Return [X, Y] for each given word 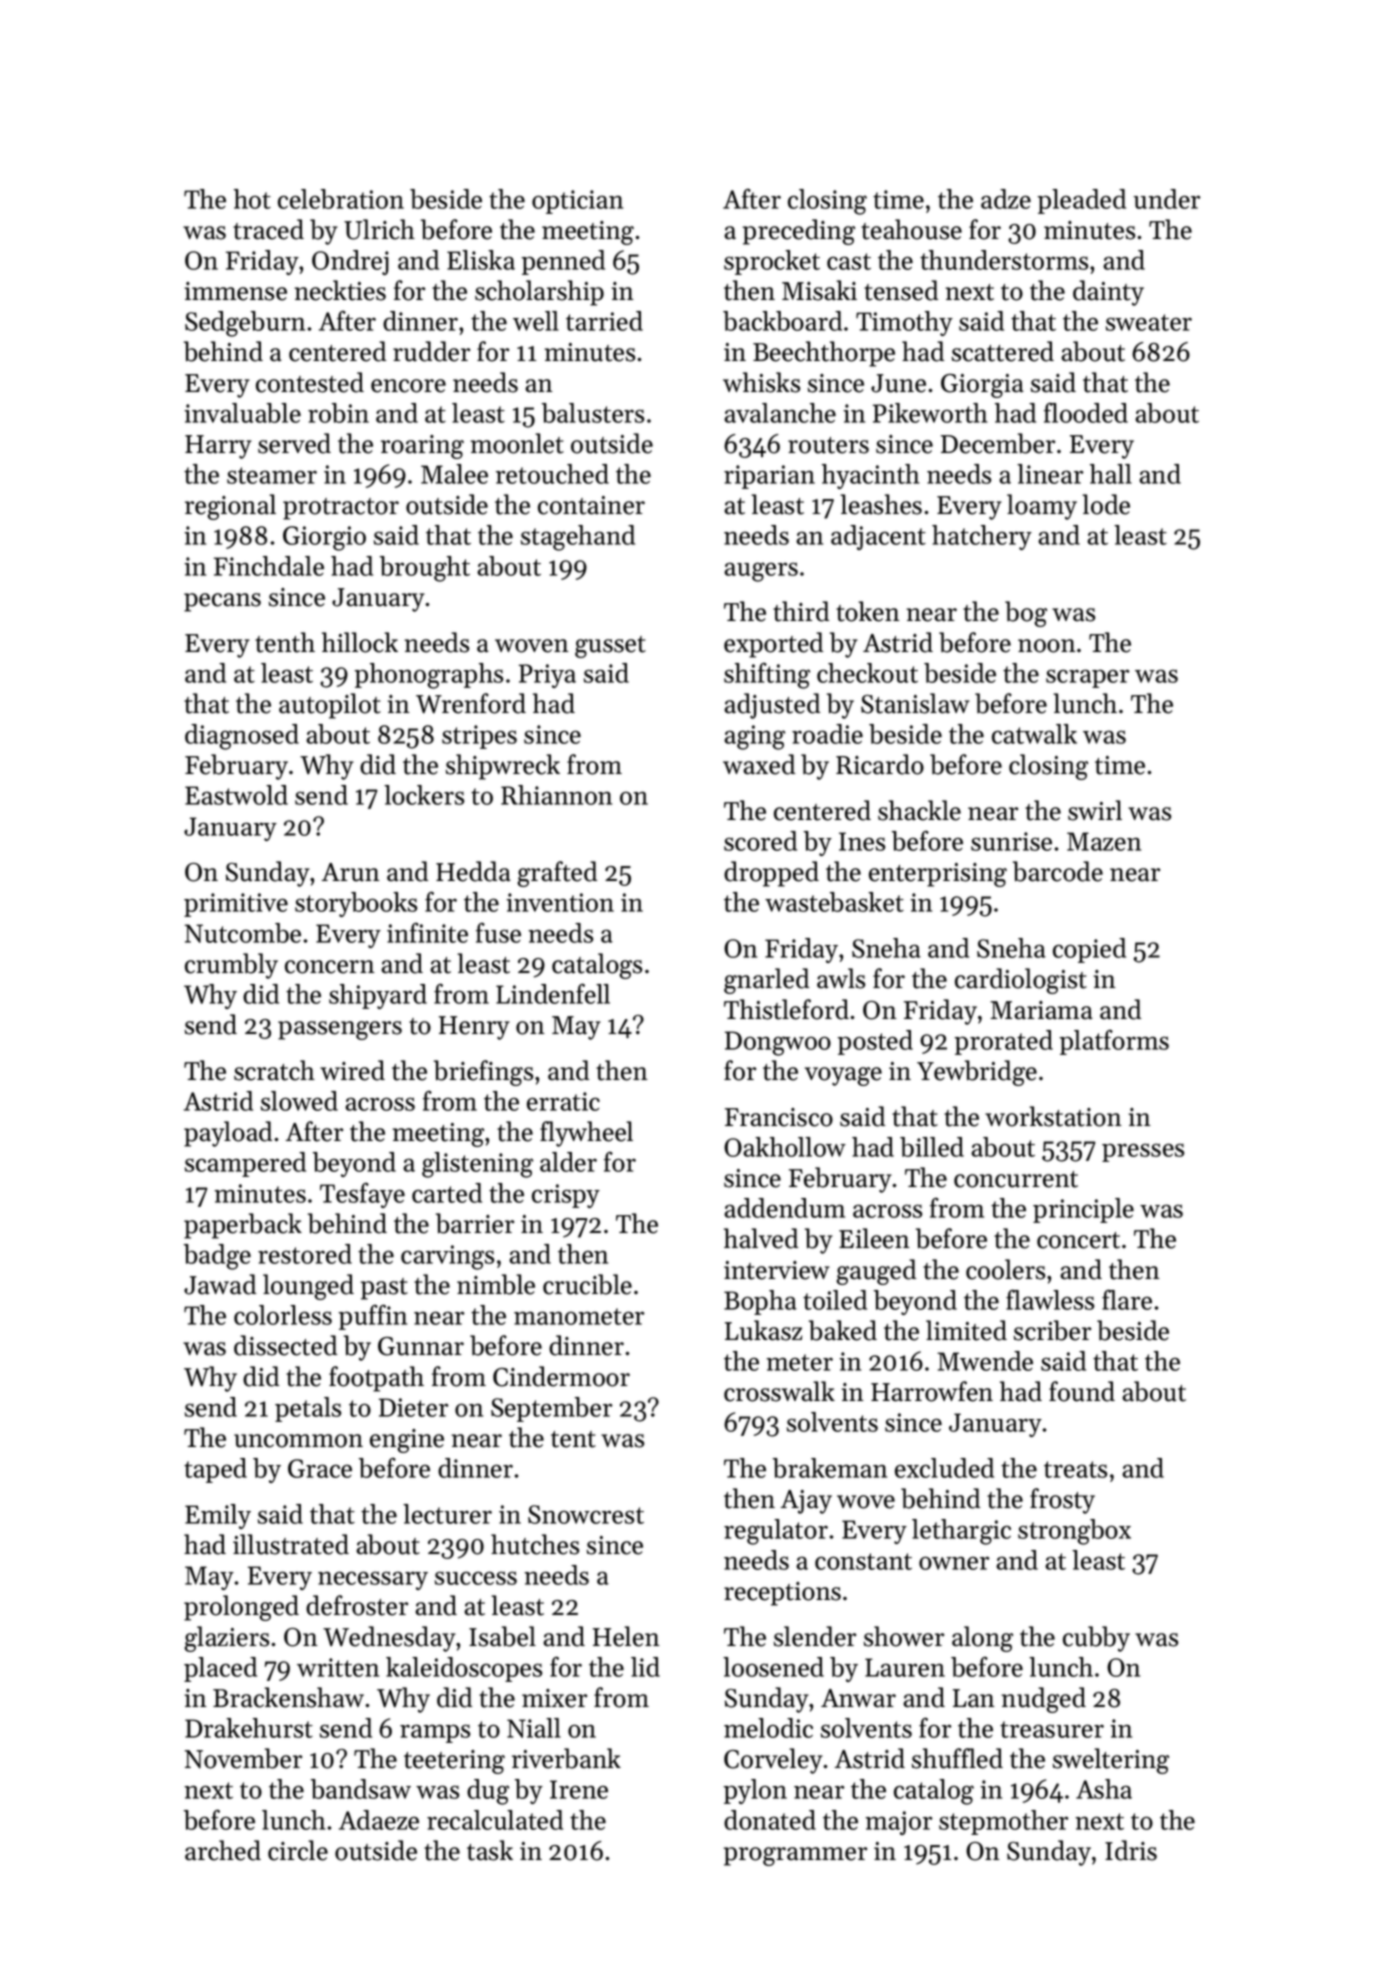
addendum [784, 1208]
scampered [245, 1164]
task [490, 1850]
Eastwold [236, 795]
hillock [360, 642]
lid [645, 1667]
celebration [341, 199]
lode [1106, 504]
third [801, 611]
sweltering [1111, 1761]
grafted [557, 874]
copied [1089, 950]
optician [577, 202]
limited [966, 1330]
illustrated [291, 1544]
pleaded [1081, 201]
